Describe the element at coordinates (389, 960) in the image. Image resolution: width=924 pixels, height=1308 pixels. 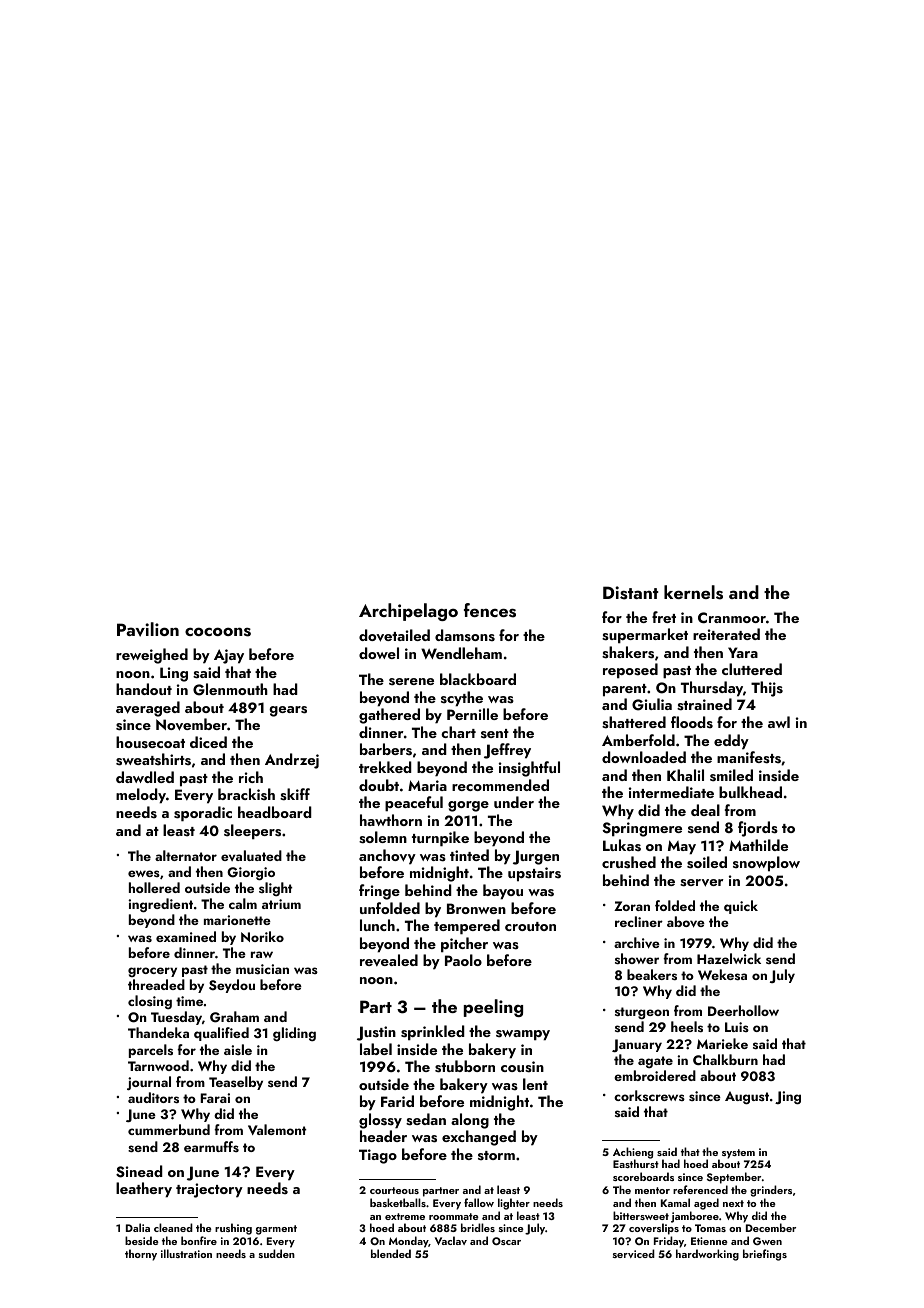
I see `revealed` at that location.
